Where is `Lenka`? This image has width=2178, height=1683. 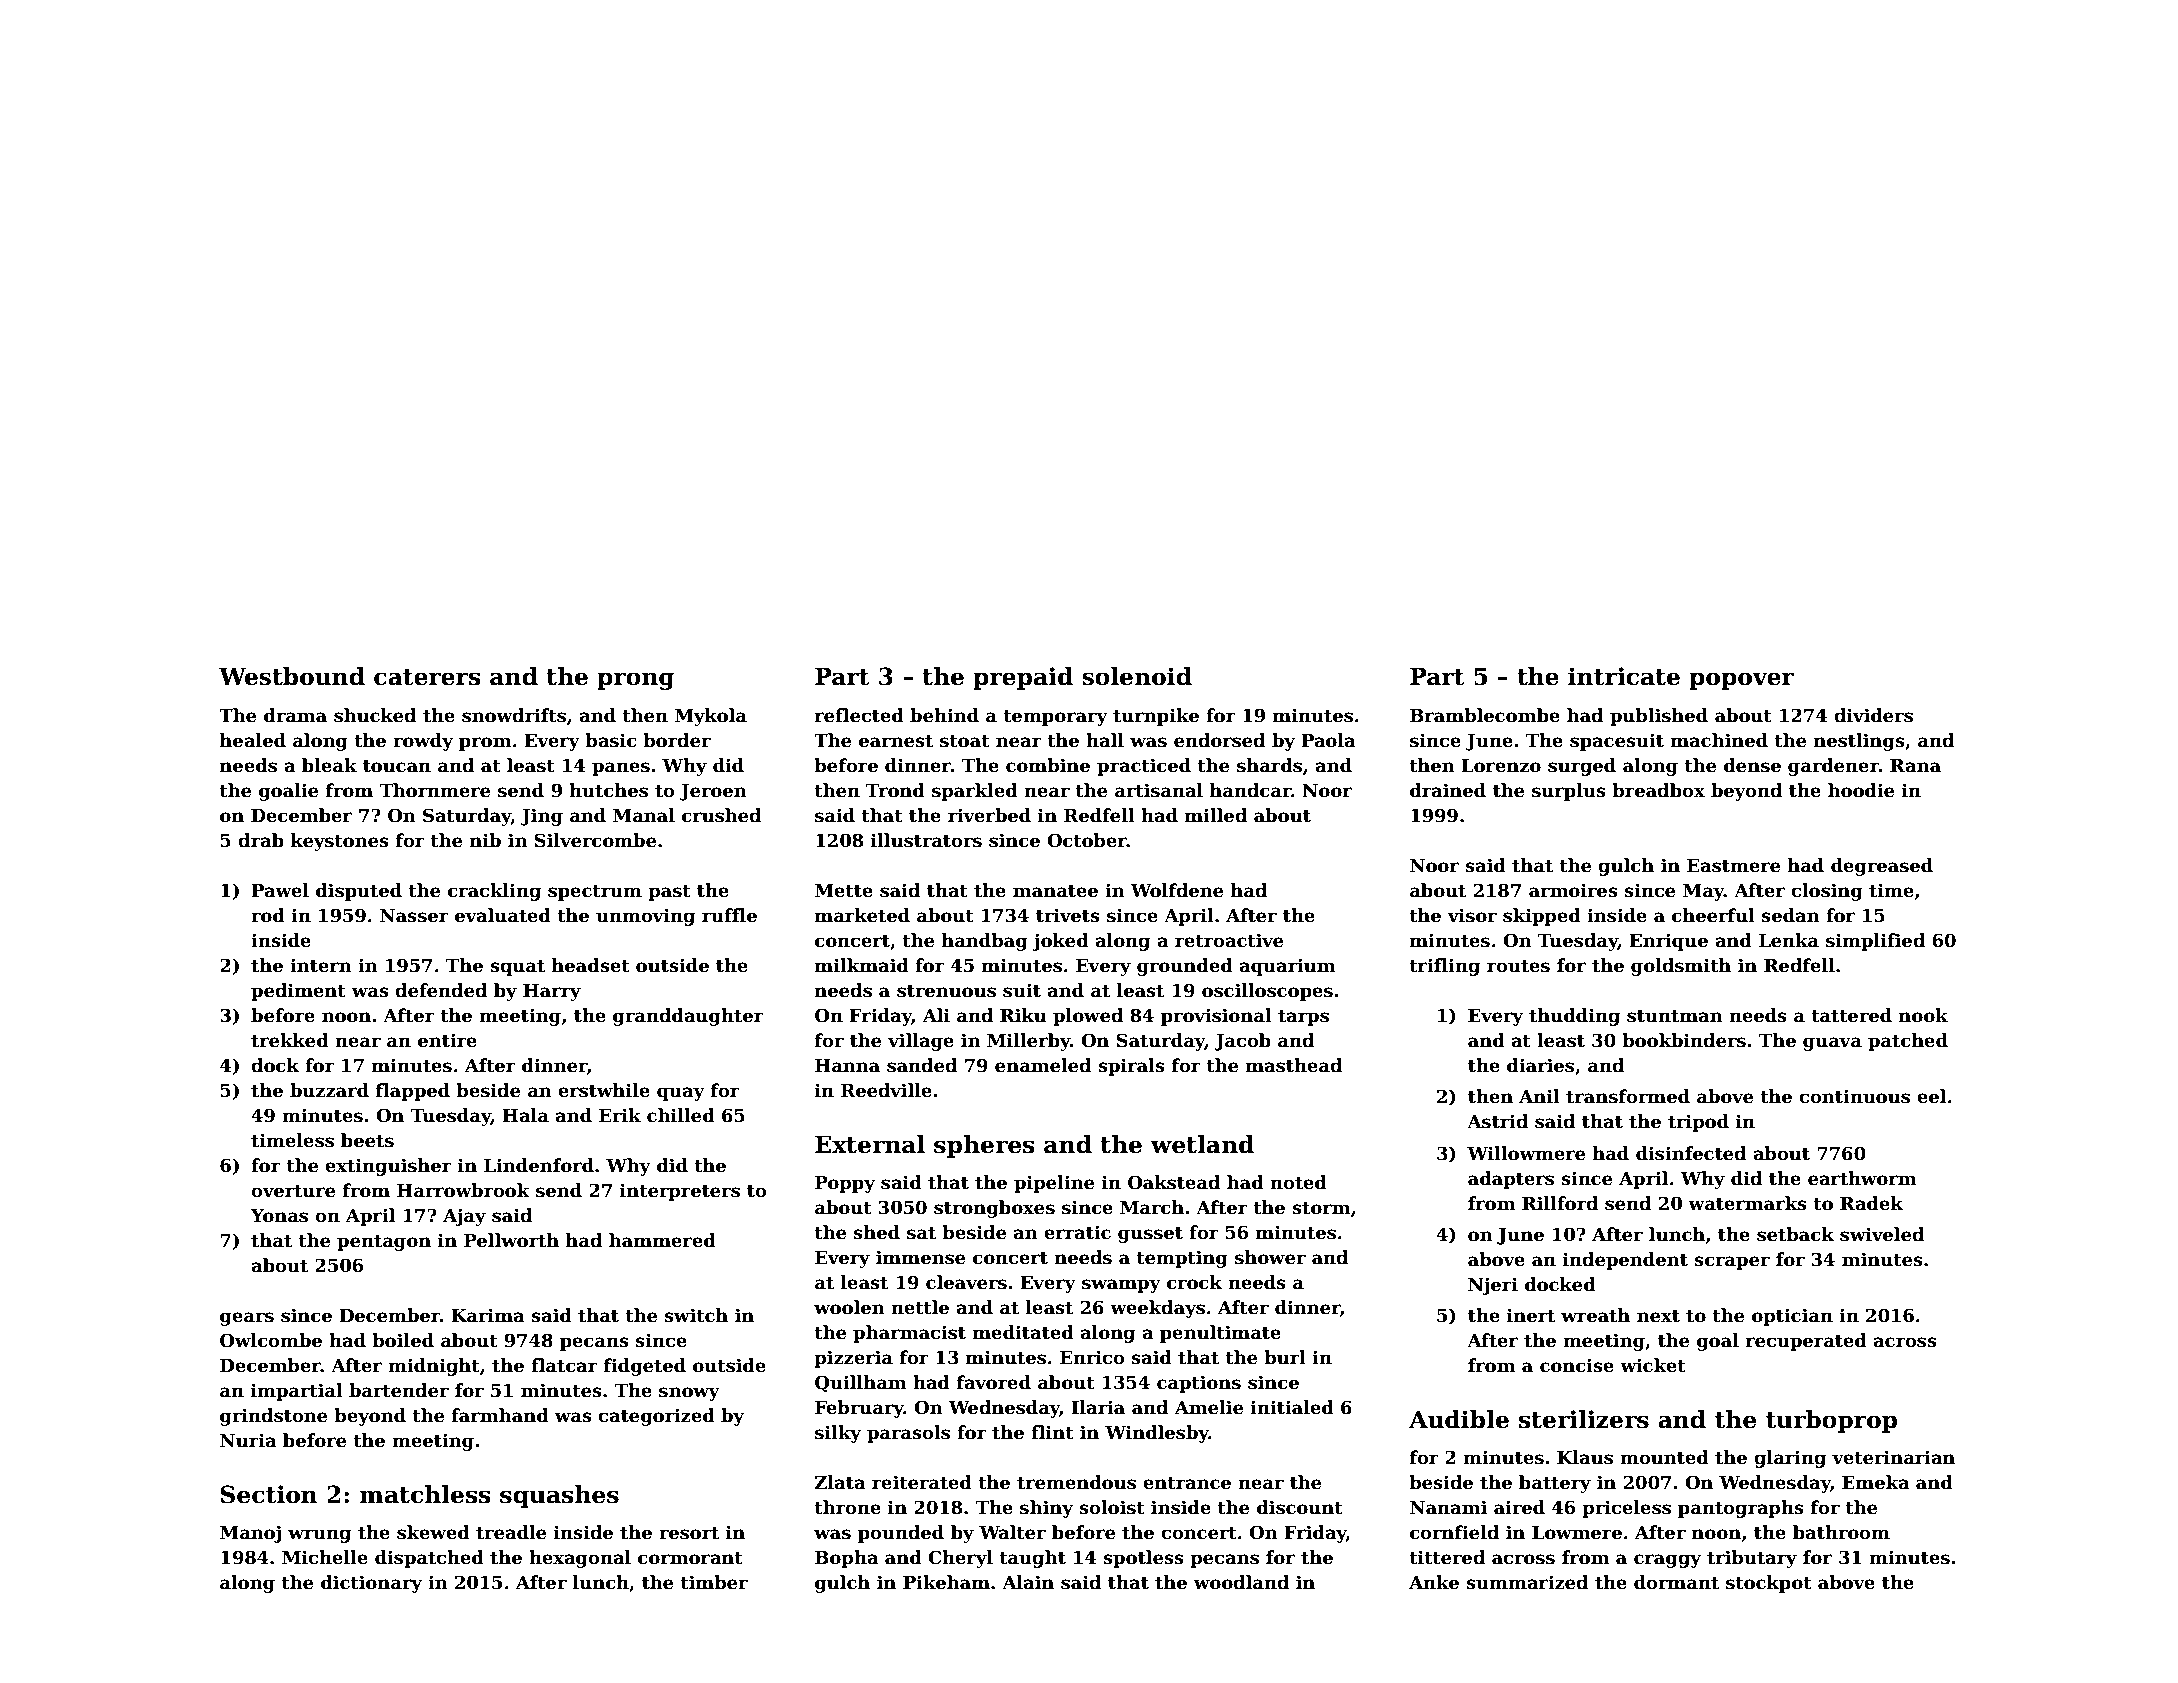
Lenka is located at coordinates (1789, 940).
